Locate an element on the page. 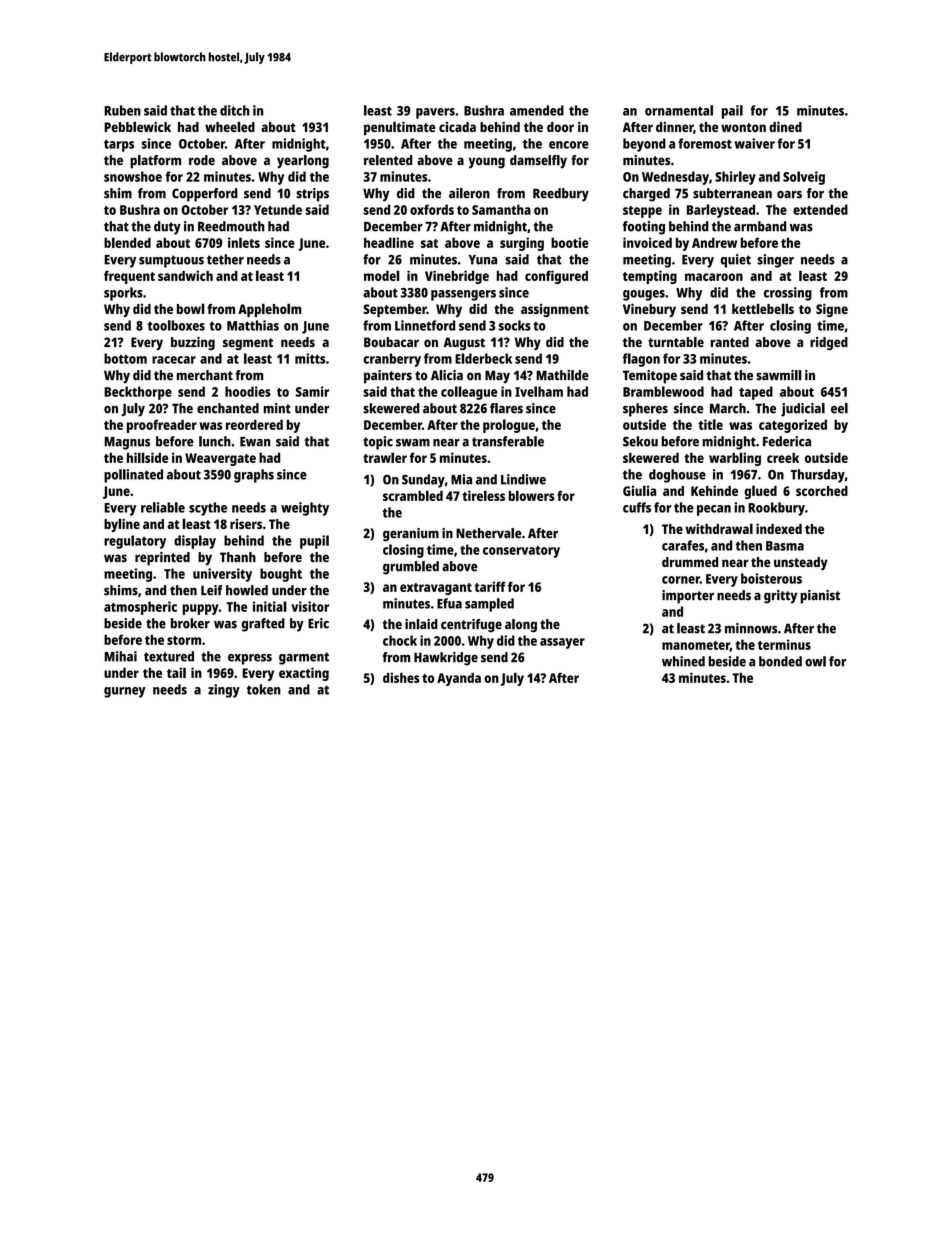 This page has width=952, height=1233. Ewan is located at coordinates (255, 442).
